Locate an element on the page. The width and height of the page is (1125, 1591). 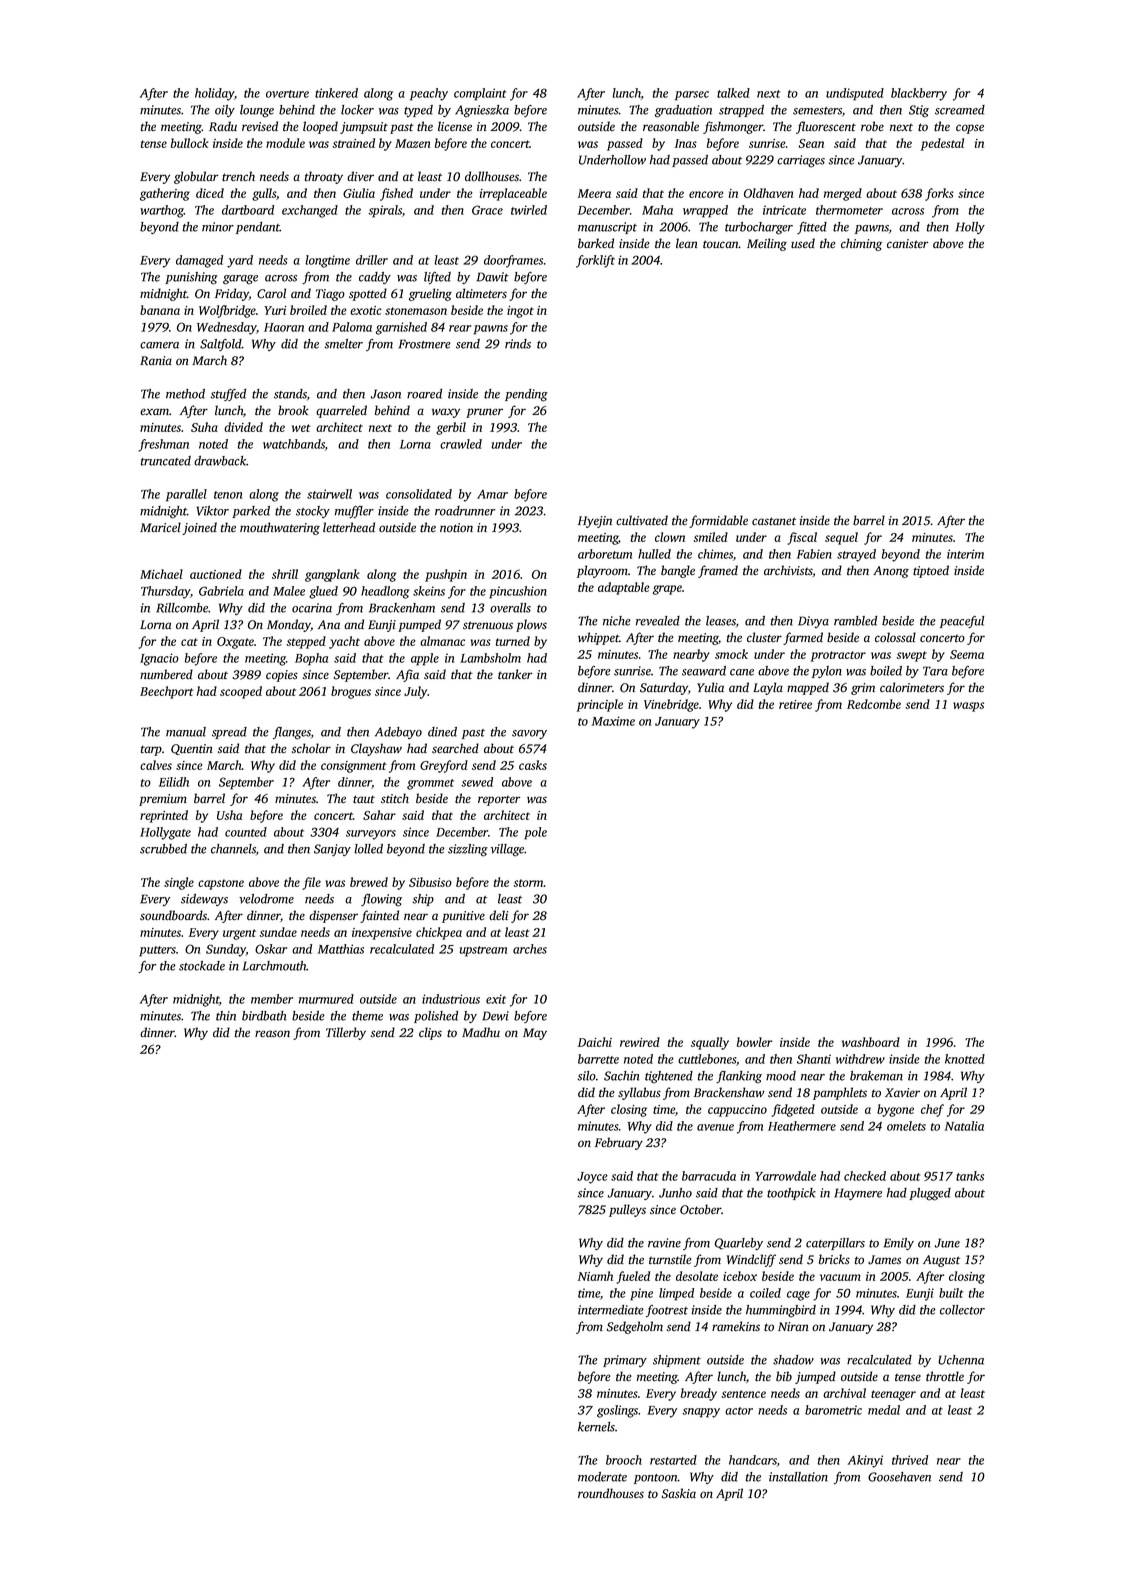
almanac is located at coordinates (442, 641).
